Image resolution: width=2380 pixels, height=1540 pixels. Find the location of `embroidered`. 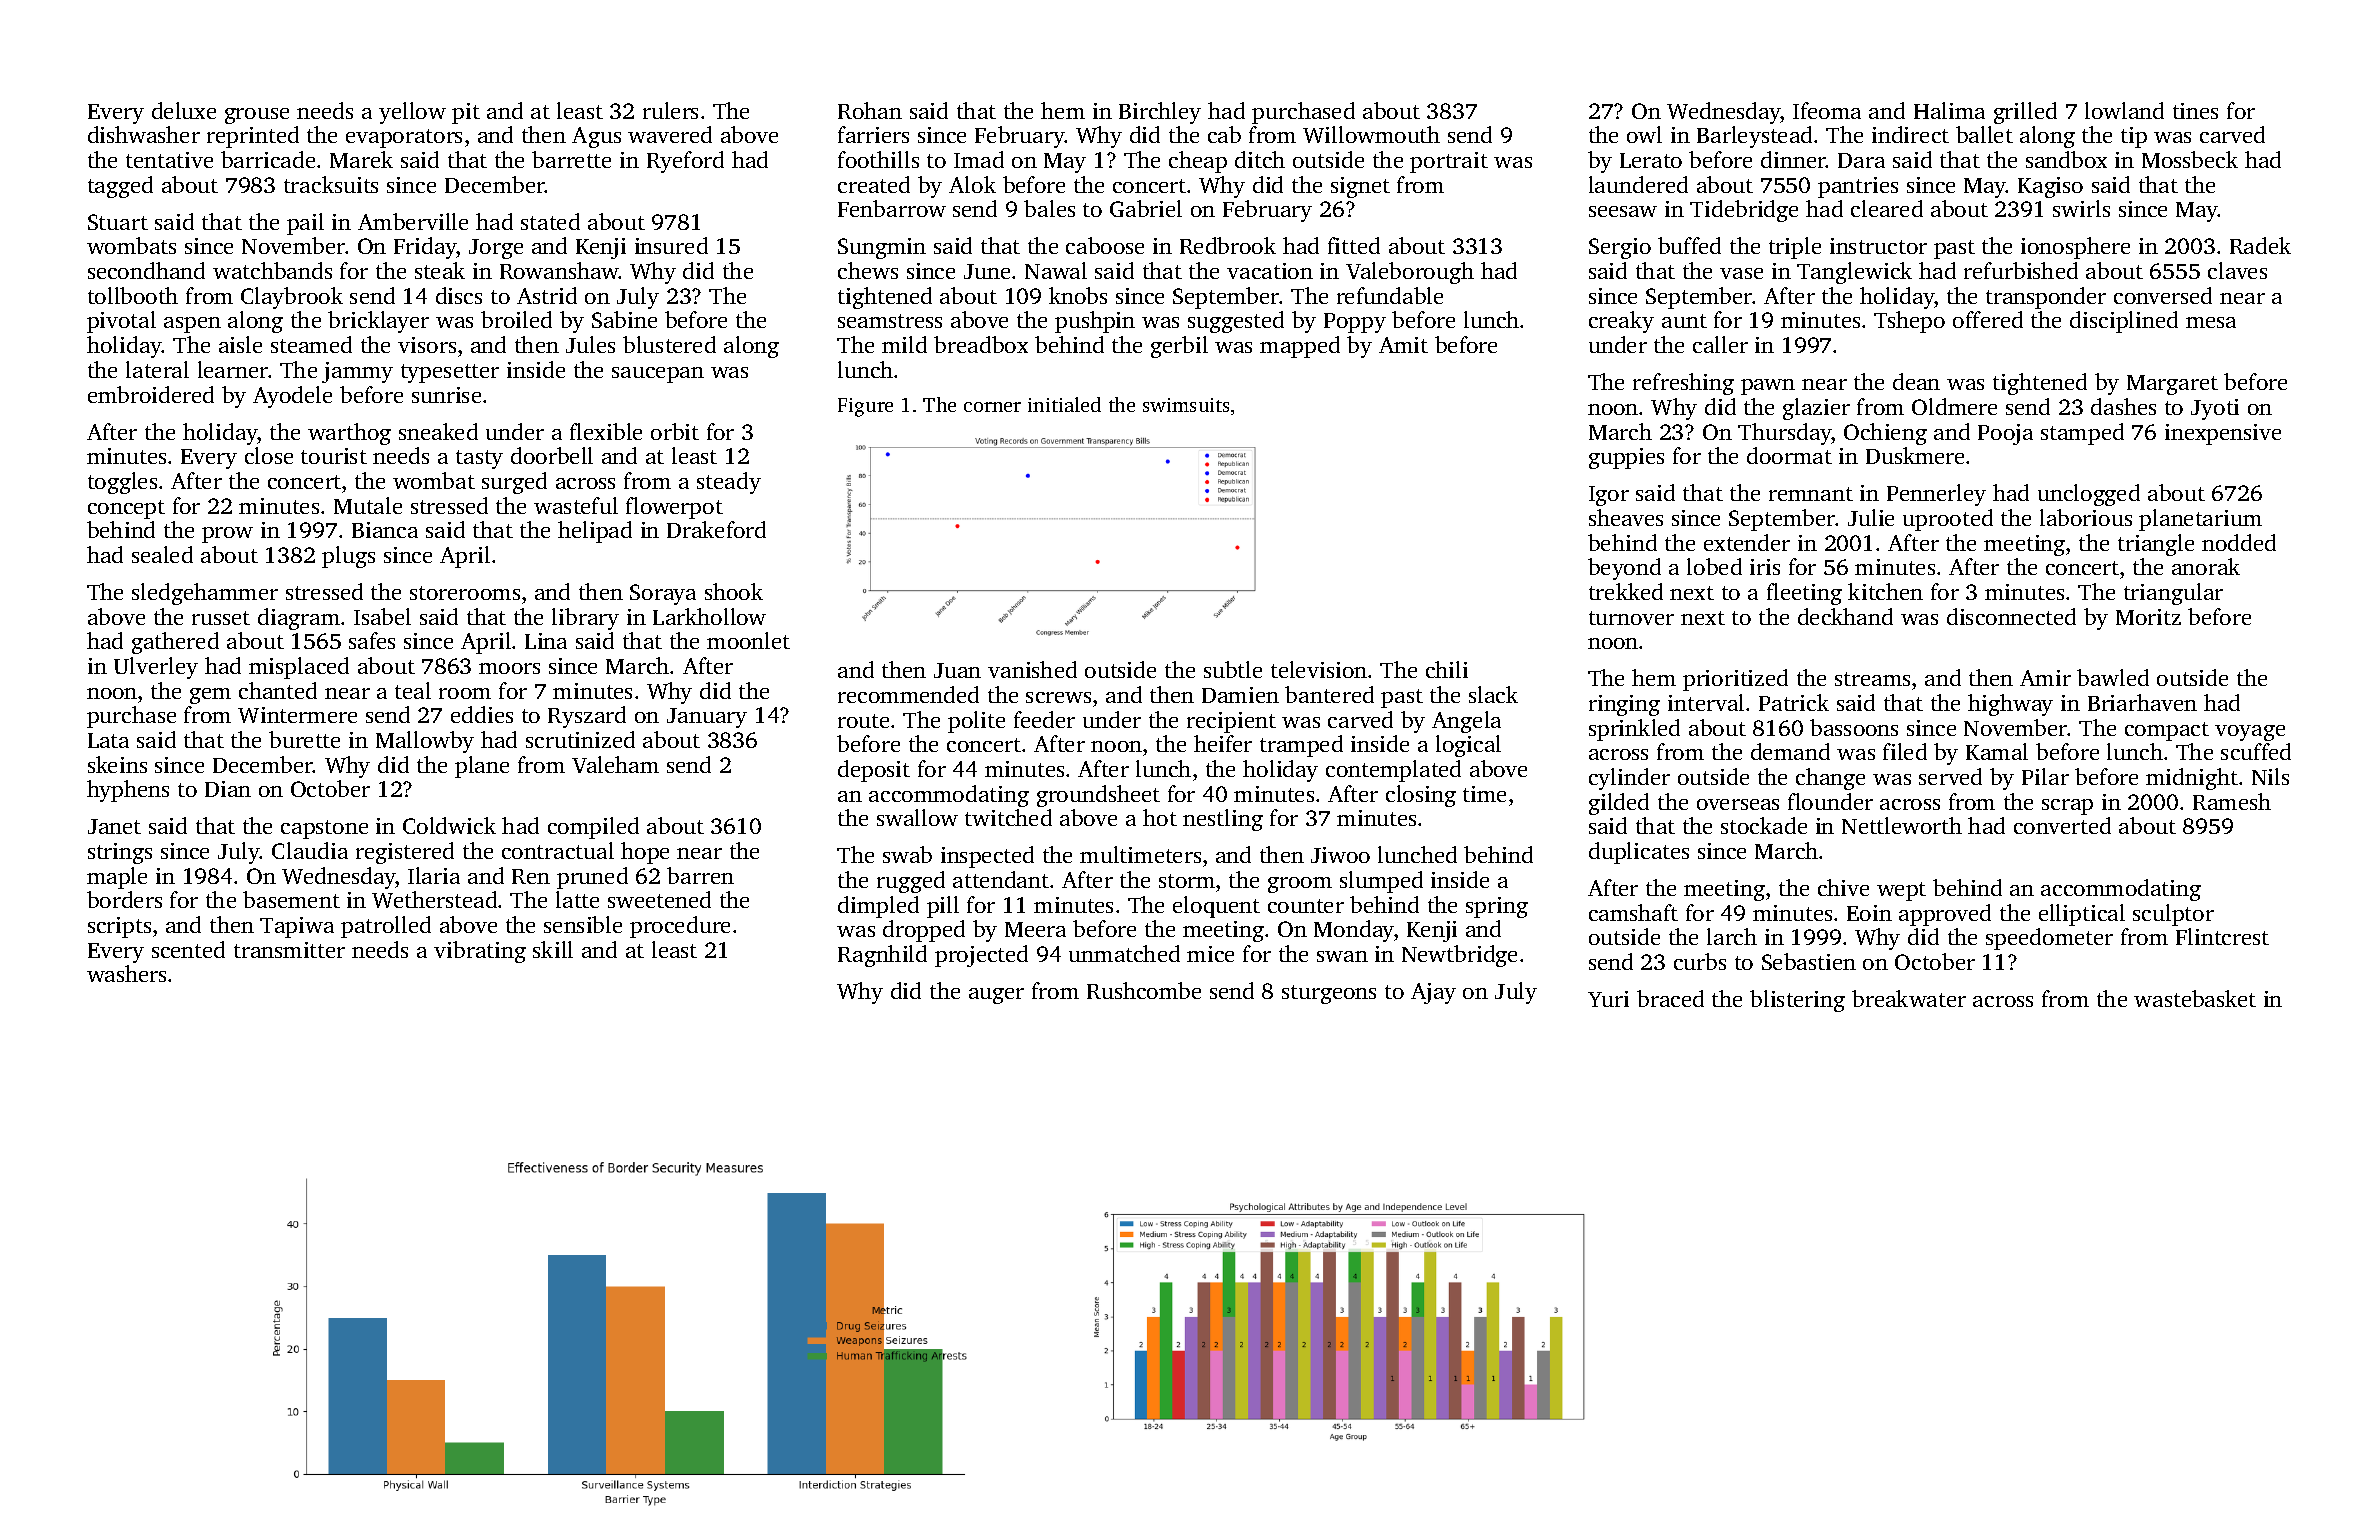

embroidered is located at coordinates (151, 394).
